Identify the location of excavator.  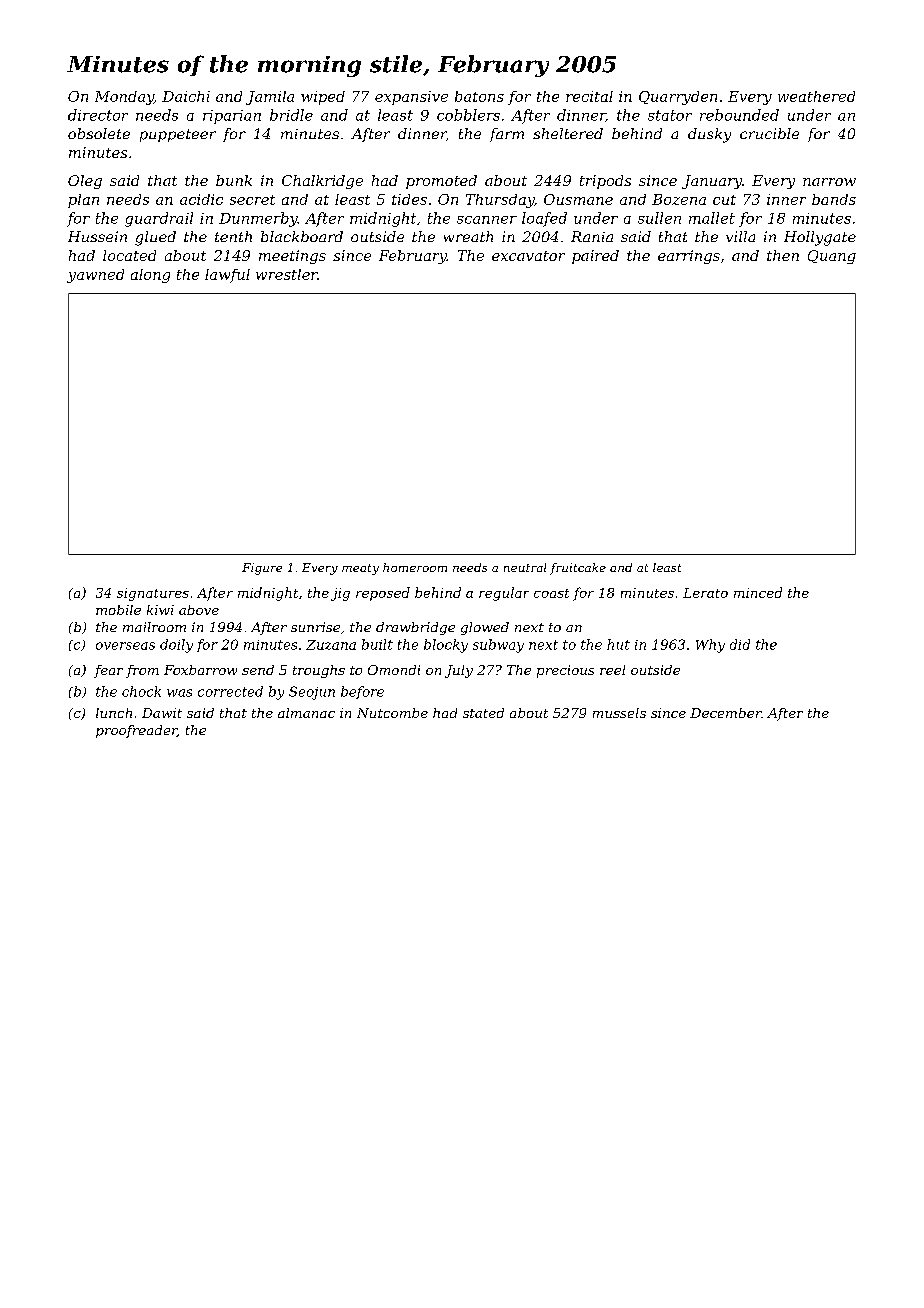
(528, 256).
